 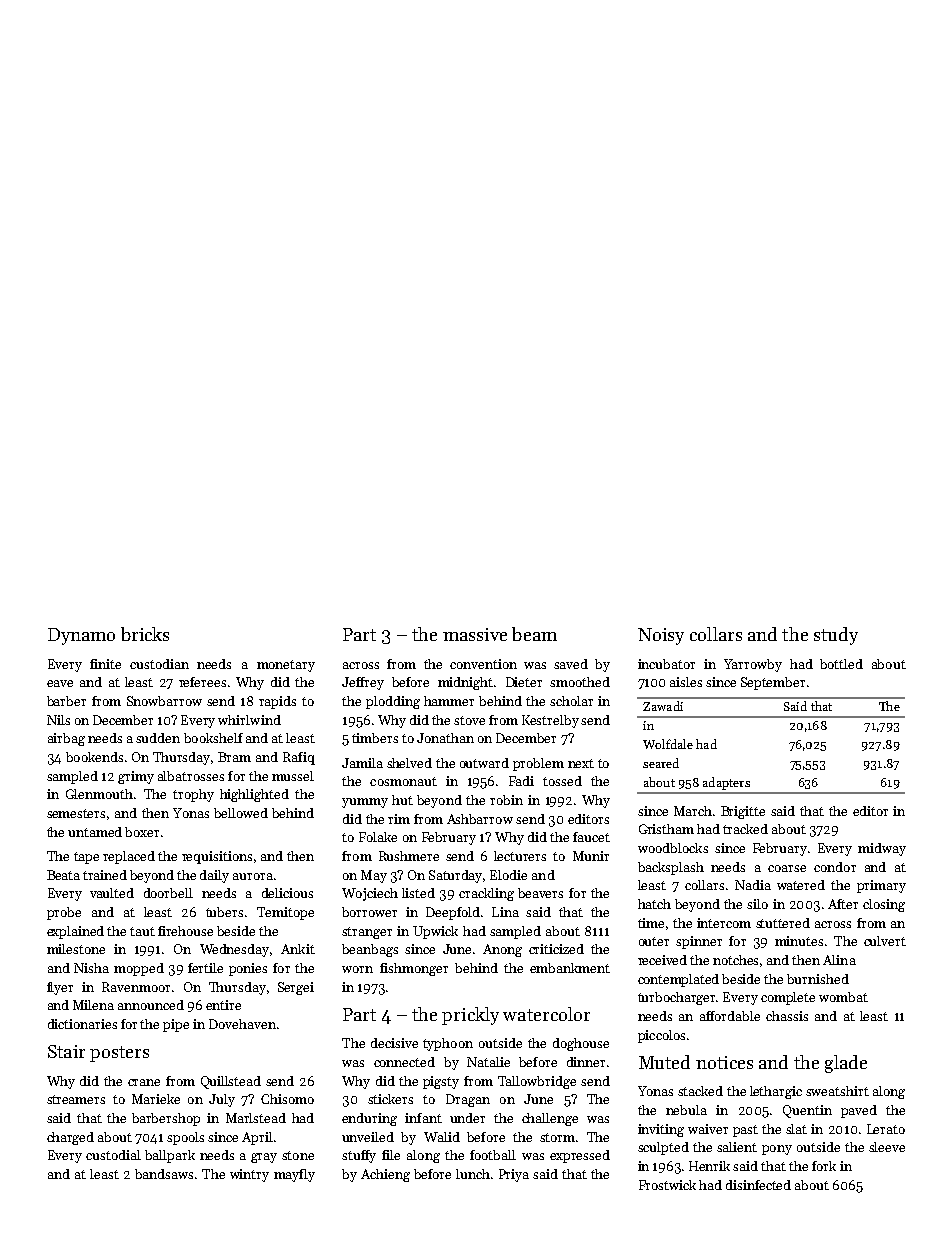 I want to click on Rushmere, so click(x=409, y=856).
